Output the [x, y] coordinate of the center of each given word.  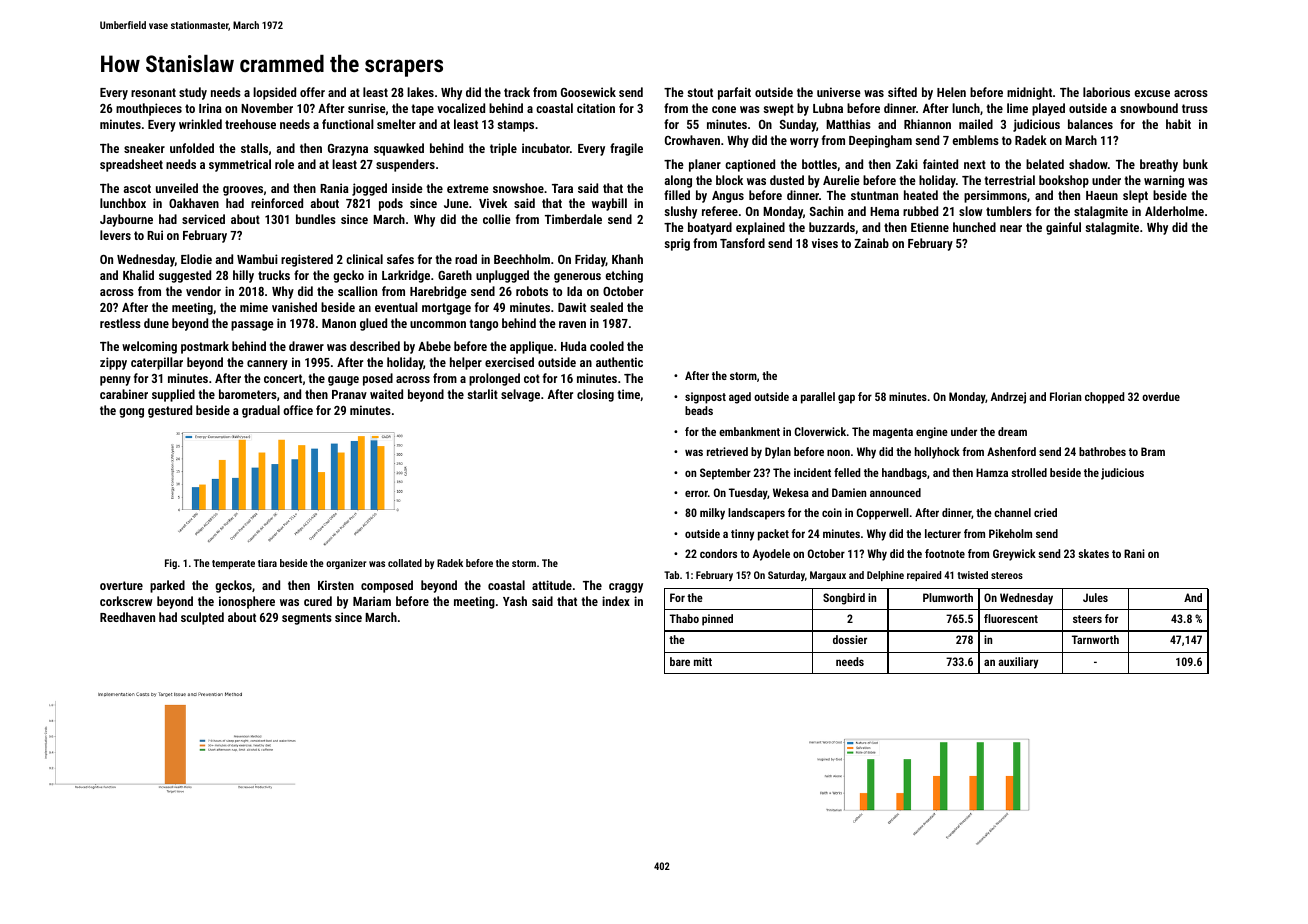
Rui [155, 235]
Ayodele [771, 555]
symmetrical [240, 165]
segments [307, 619]
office [298, 410]
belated [1045, 164]
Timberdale [573, 219]
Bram [1153, 451]
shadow [1088, 164]
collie [497, 219]
